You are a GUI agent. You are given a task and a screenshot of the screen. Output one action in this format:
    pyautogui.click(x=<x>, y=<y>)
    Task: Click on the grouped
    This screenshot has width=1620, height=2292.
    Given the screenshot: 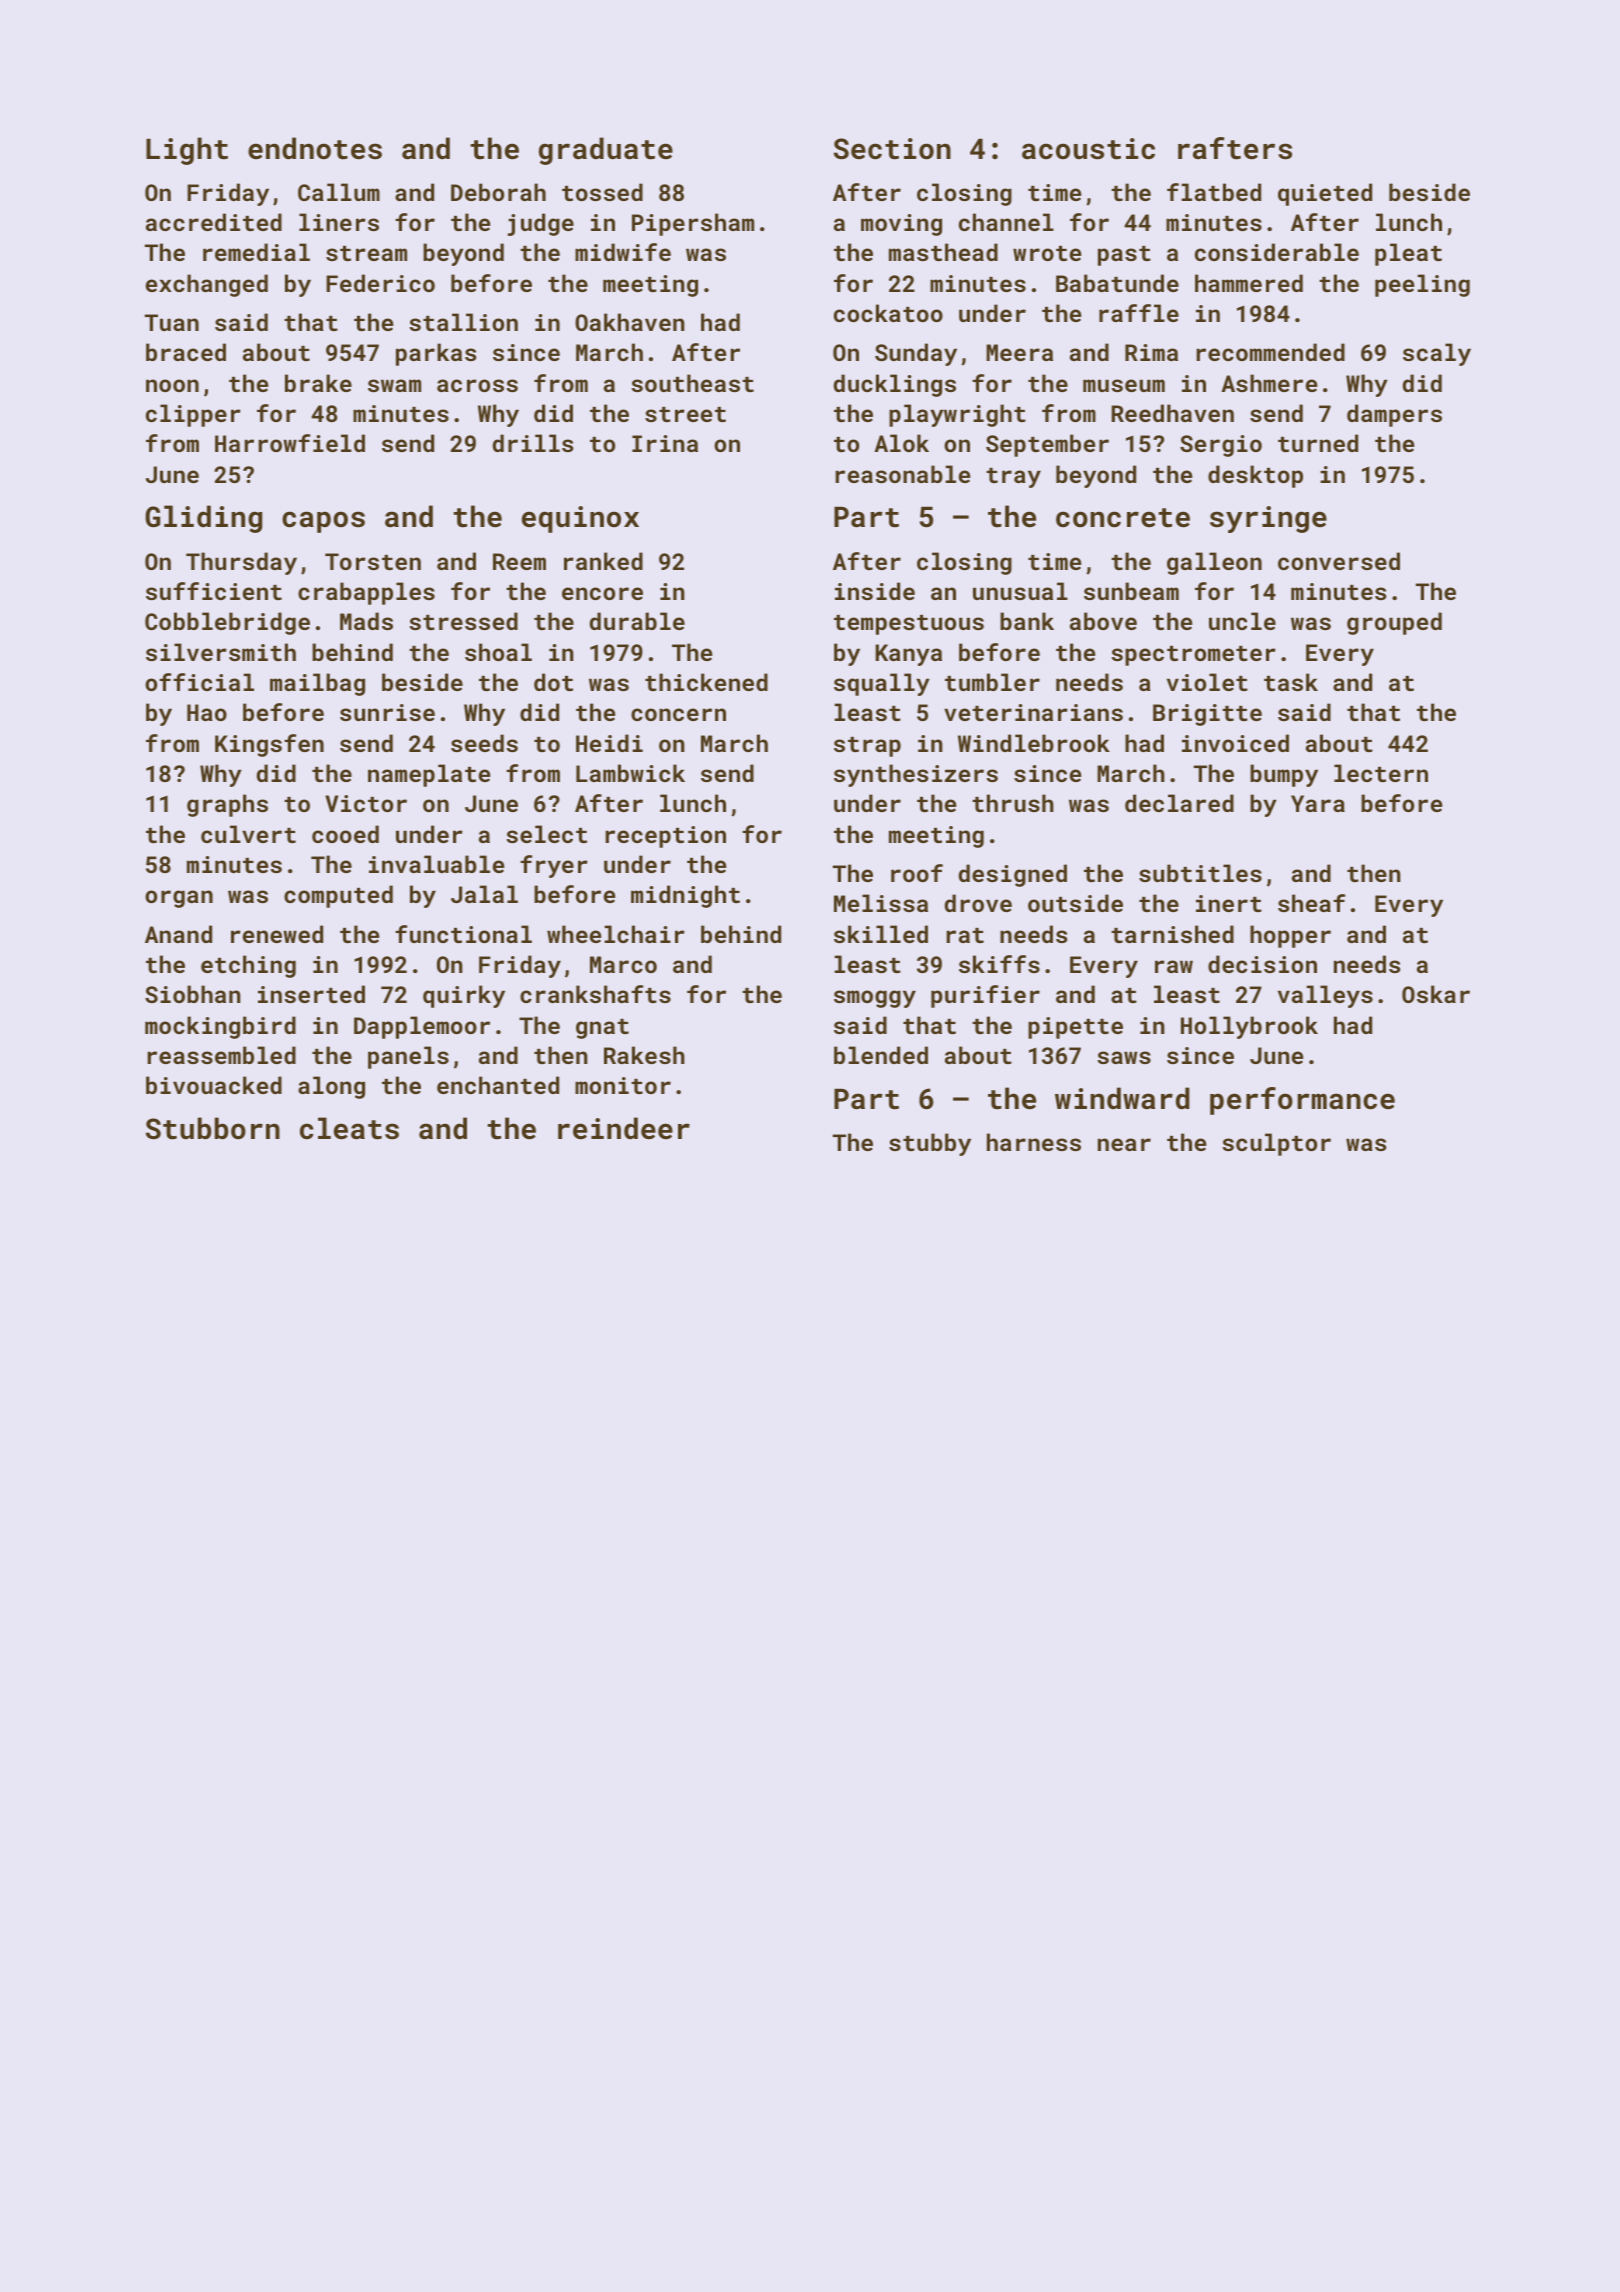 What is the action you would take?
    pyautogui.click(x=1394, y=623)
